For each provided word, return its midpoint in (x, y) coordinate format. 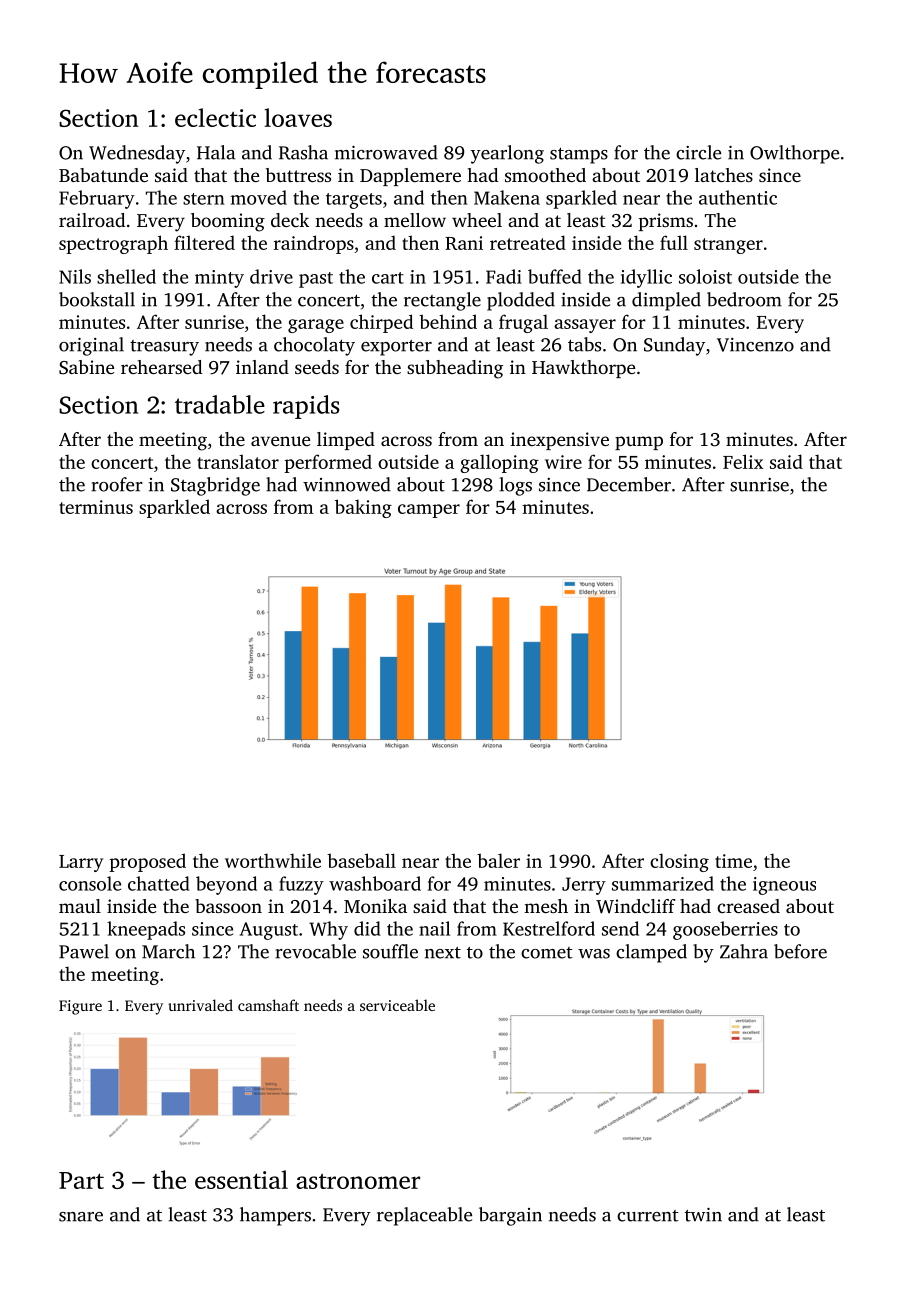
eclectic (215, 117)
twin (703, 1215)
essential (241, 1179)
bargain (510, 1216)
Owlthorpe (794, 154)
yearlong (507, 154)
